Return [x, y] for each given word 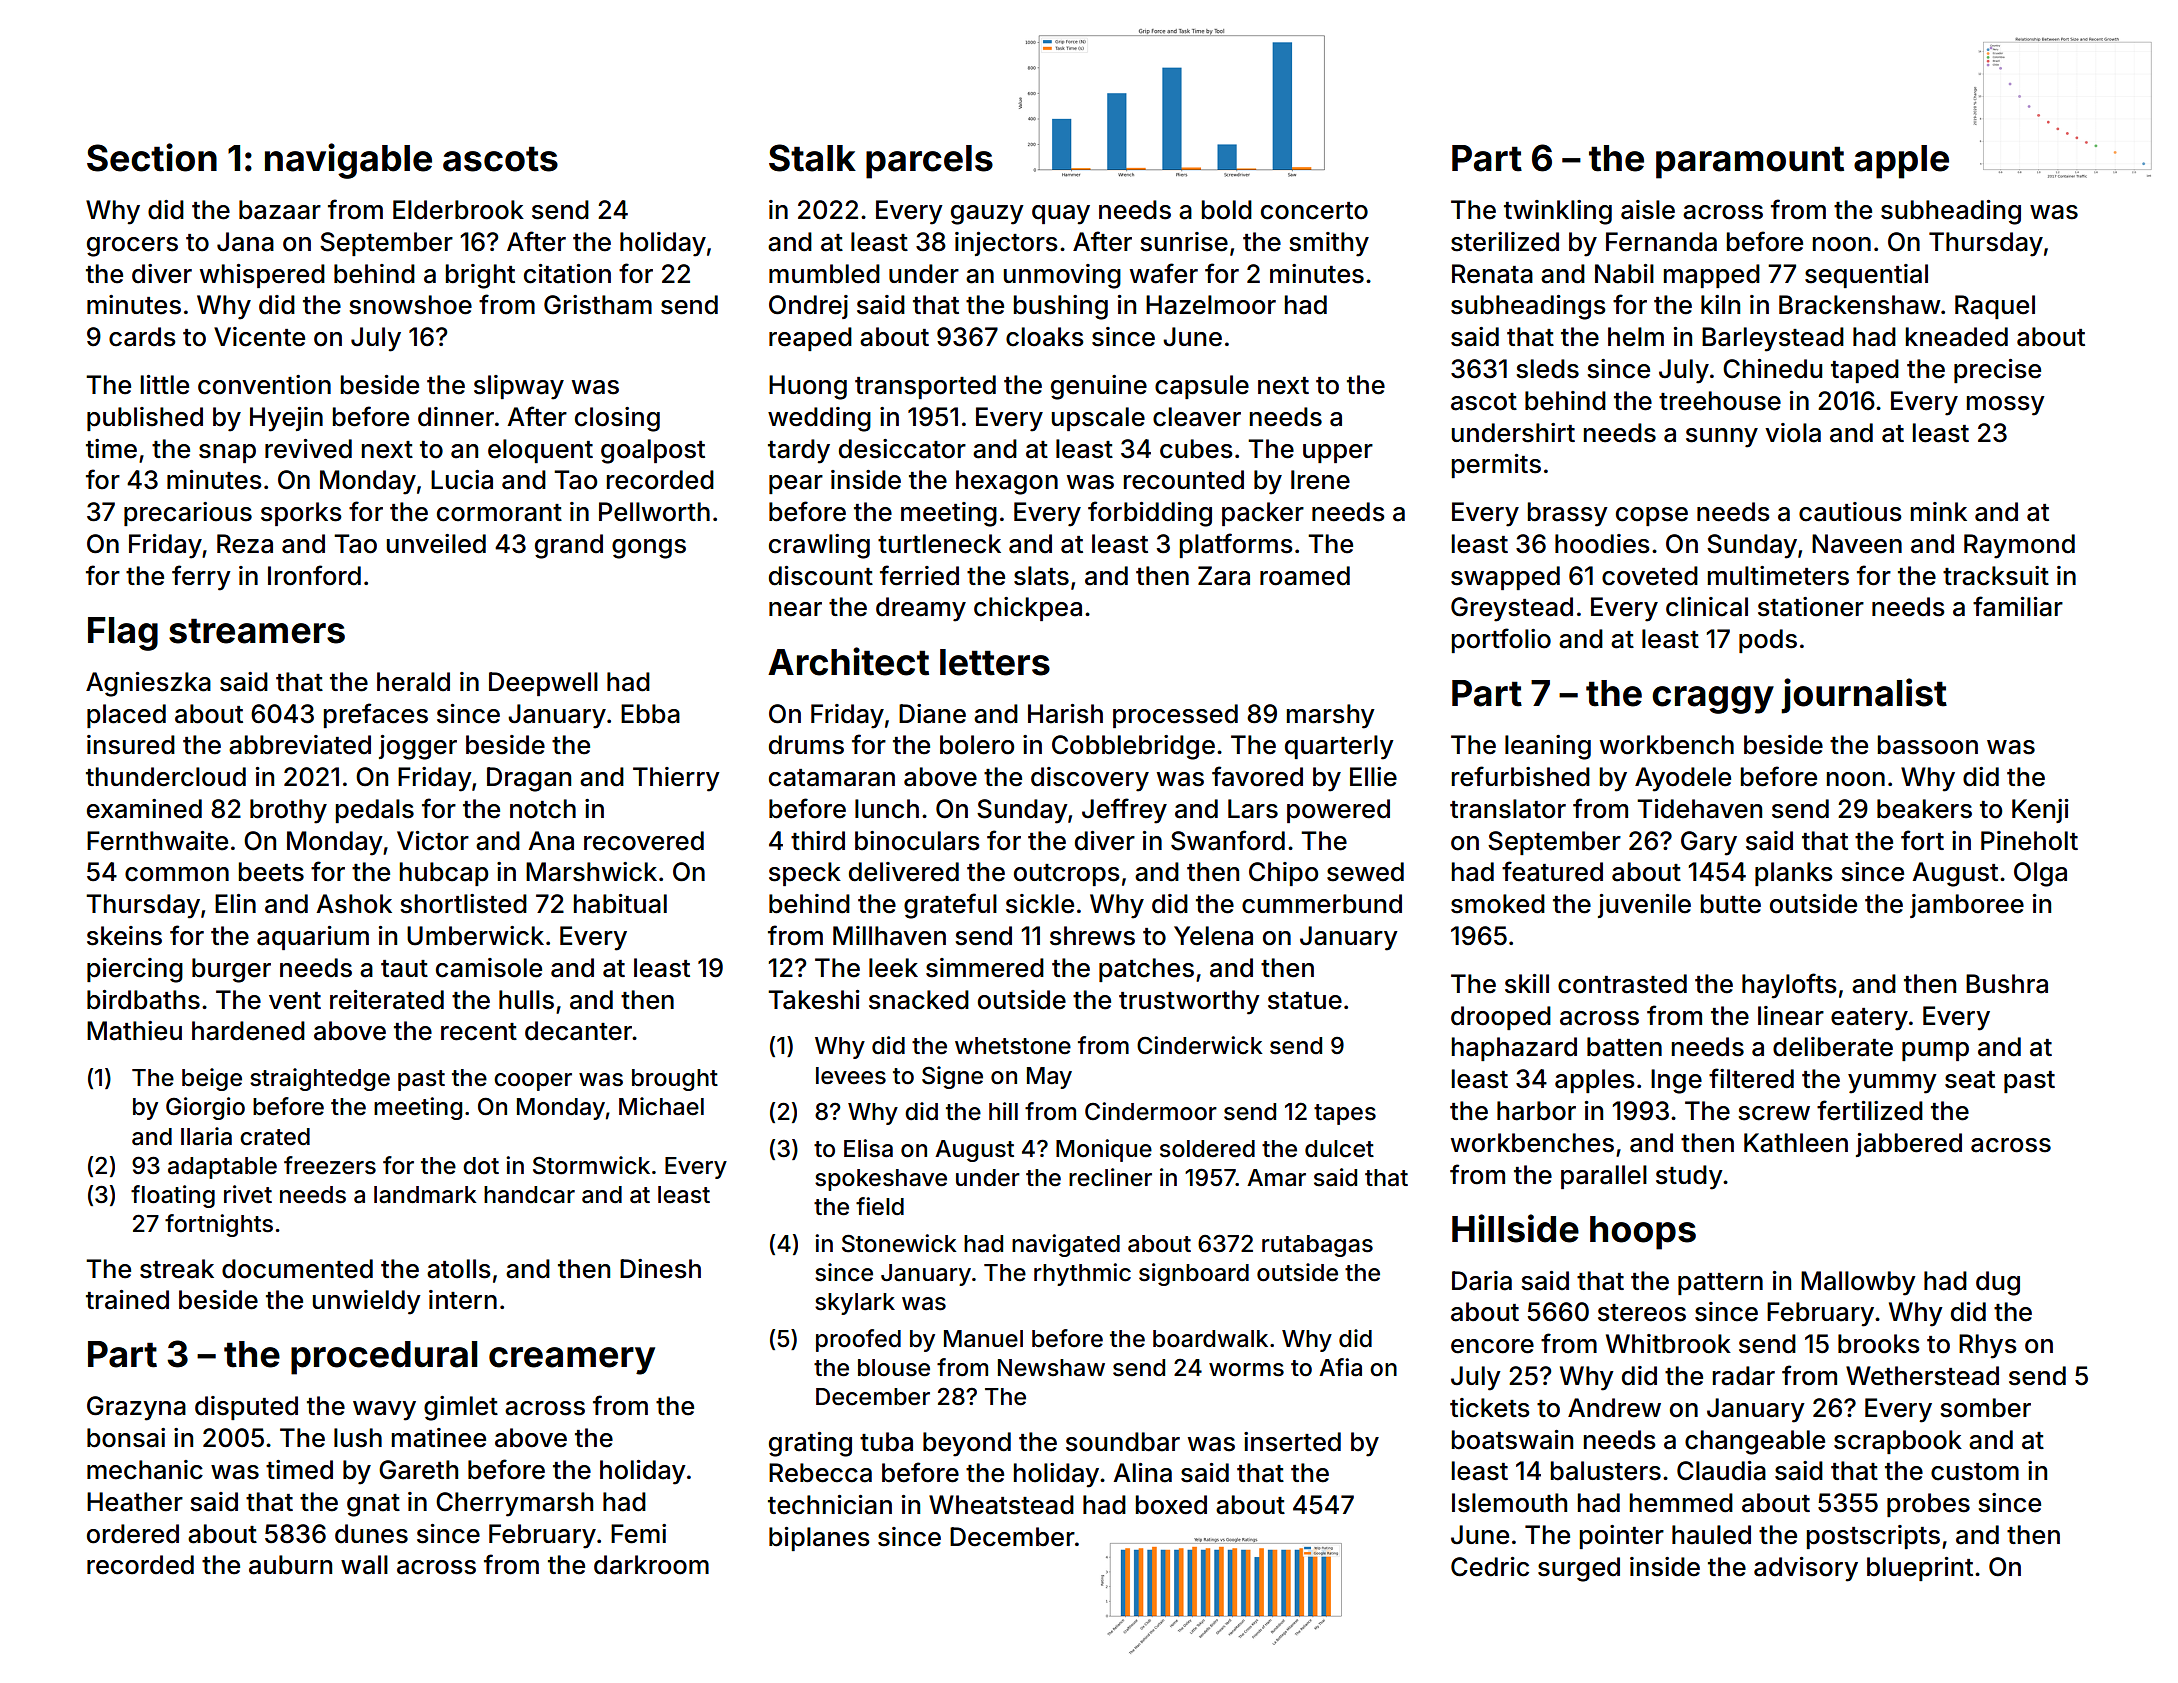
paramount [1750, 162]
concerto [1314, 211]
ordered [133, 1534]
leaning [1548, 747]
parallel [1604, 1177]
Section [152, 157]
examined [144, 809]
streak [177, 1269]
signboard [1194, 1274]
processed [1175, 716]
